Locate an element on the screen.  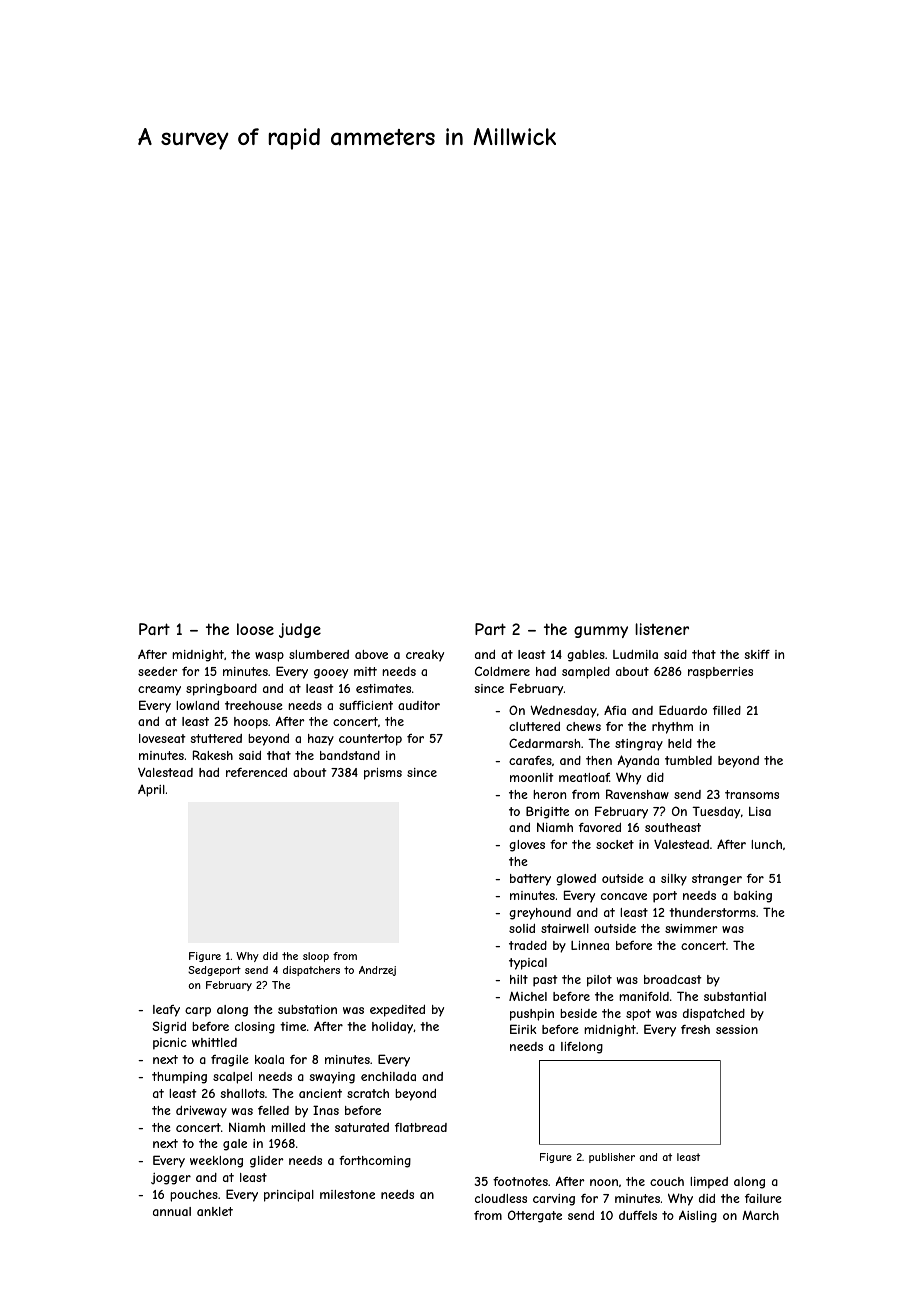
stranger is located at coordinates (717, 880).
